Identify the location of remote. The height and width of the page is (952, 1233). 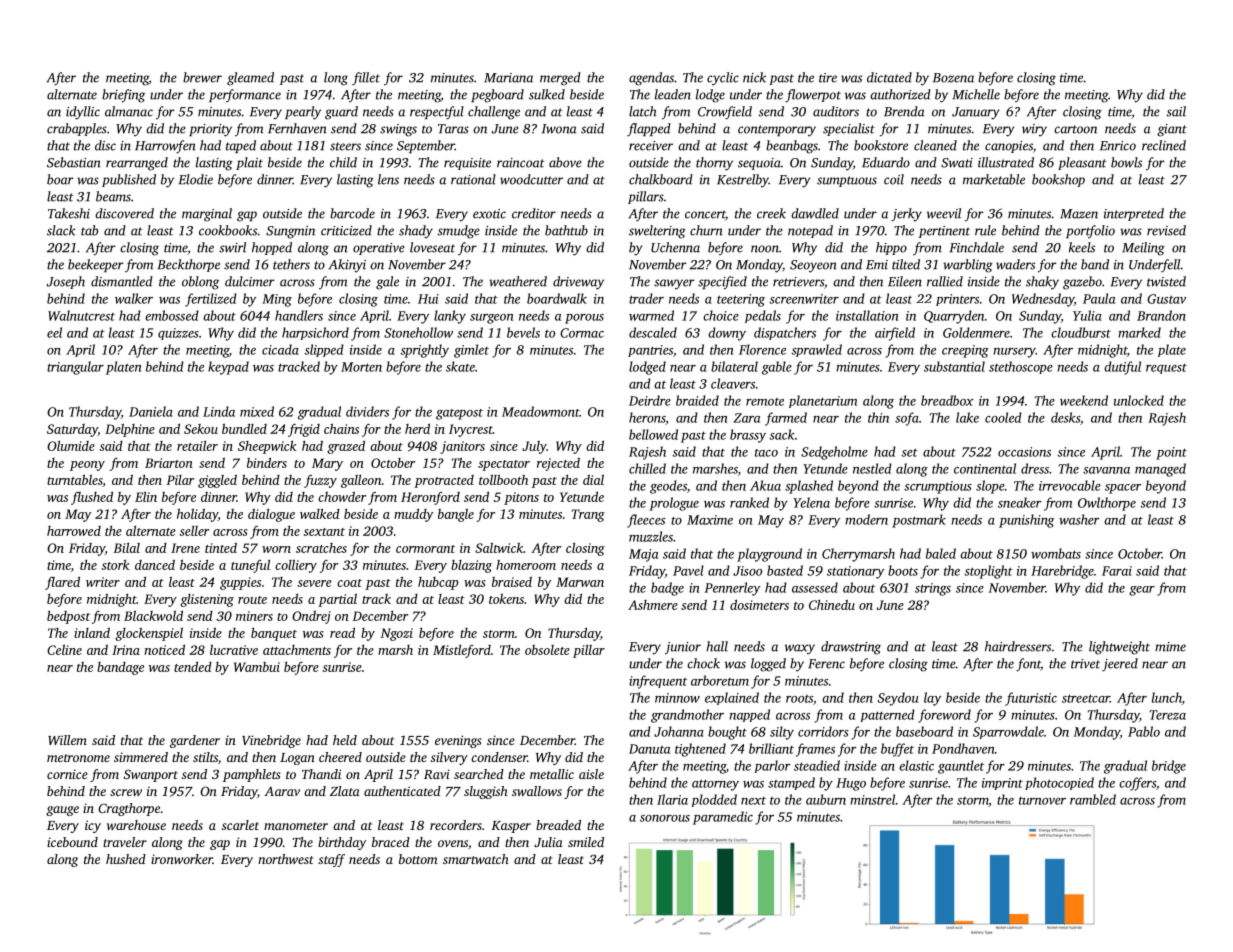
(765, 402).
